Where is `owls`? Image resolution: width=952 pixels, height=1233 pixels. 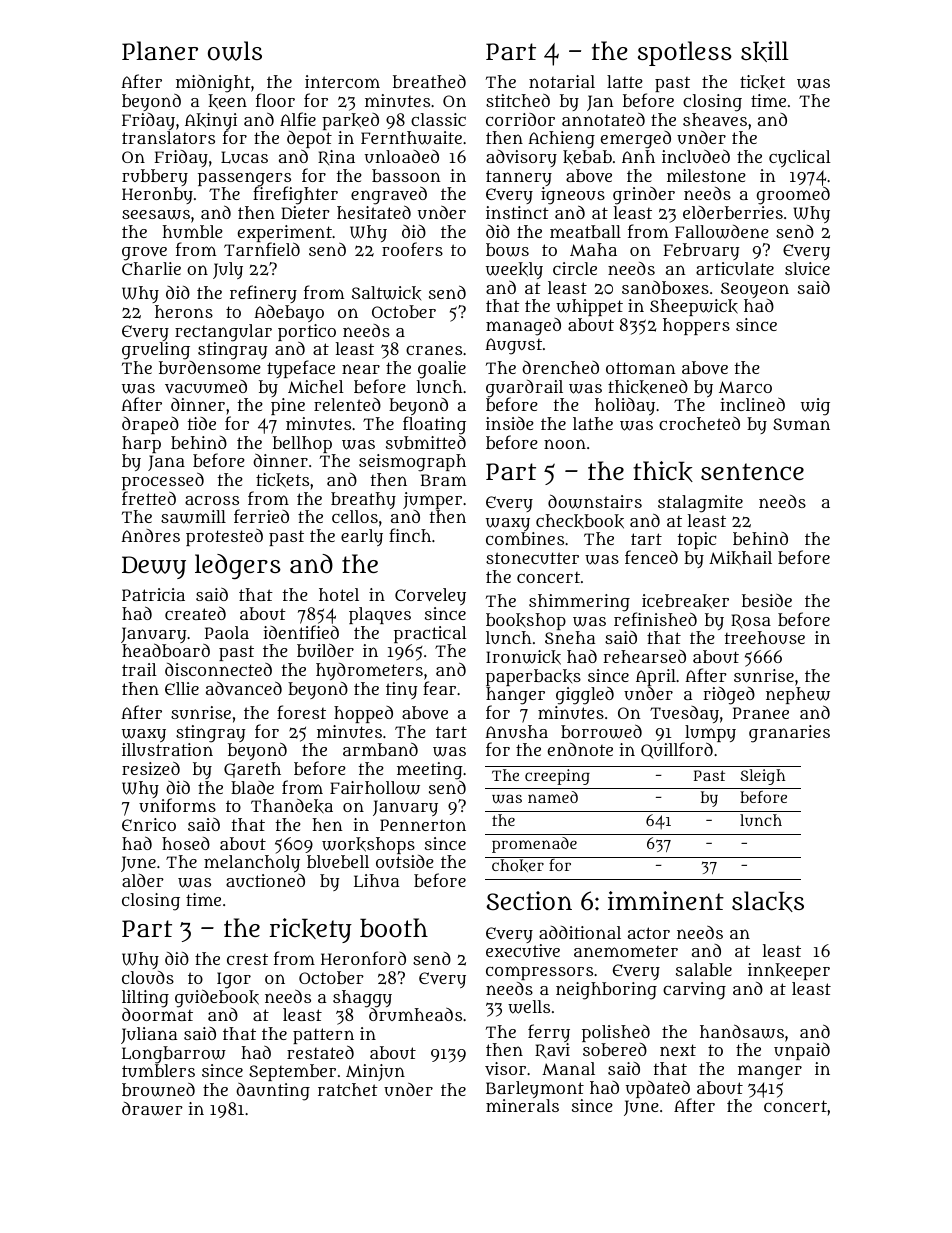
owls is located at coordinates (235, 51).
